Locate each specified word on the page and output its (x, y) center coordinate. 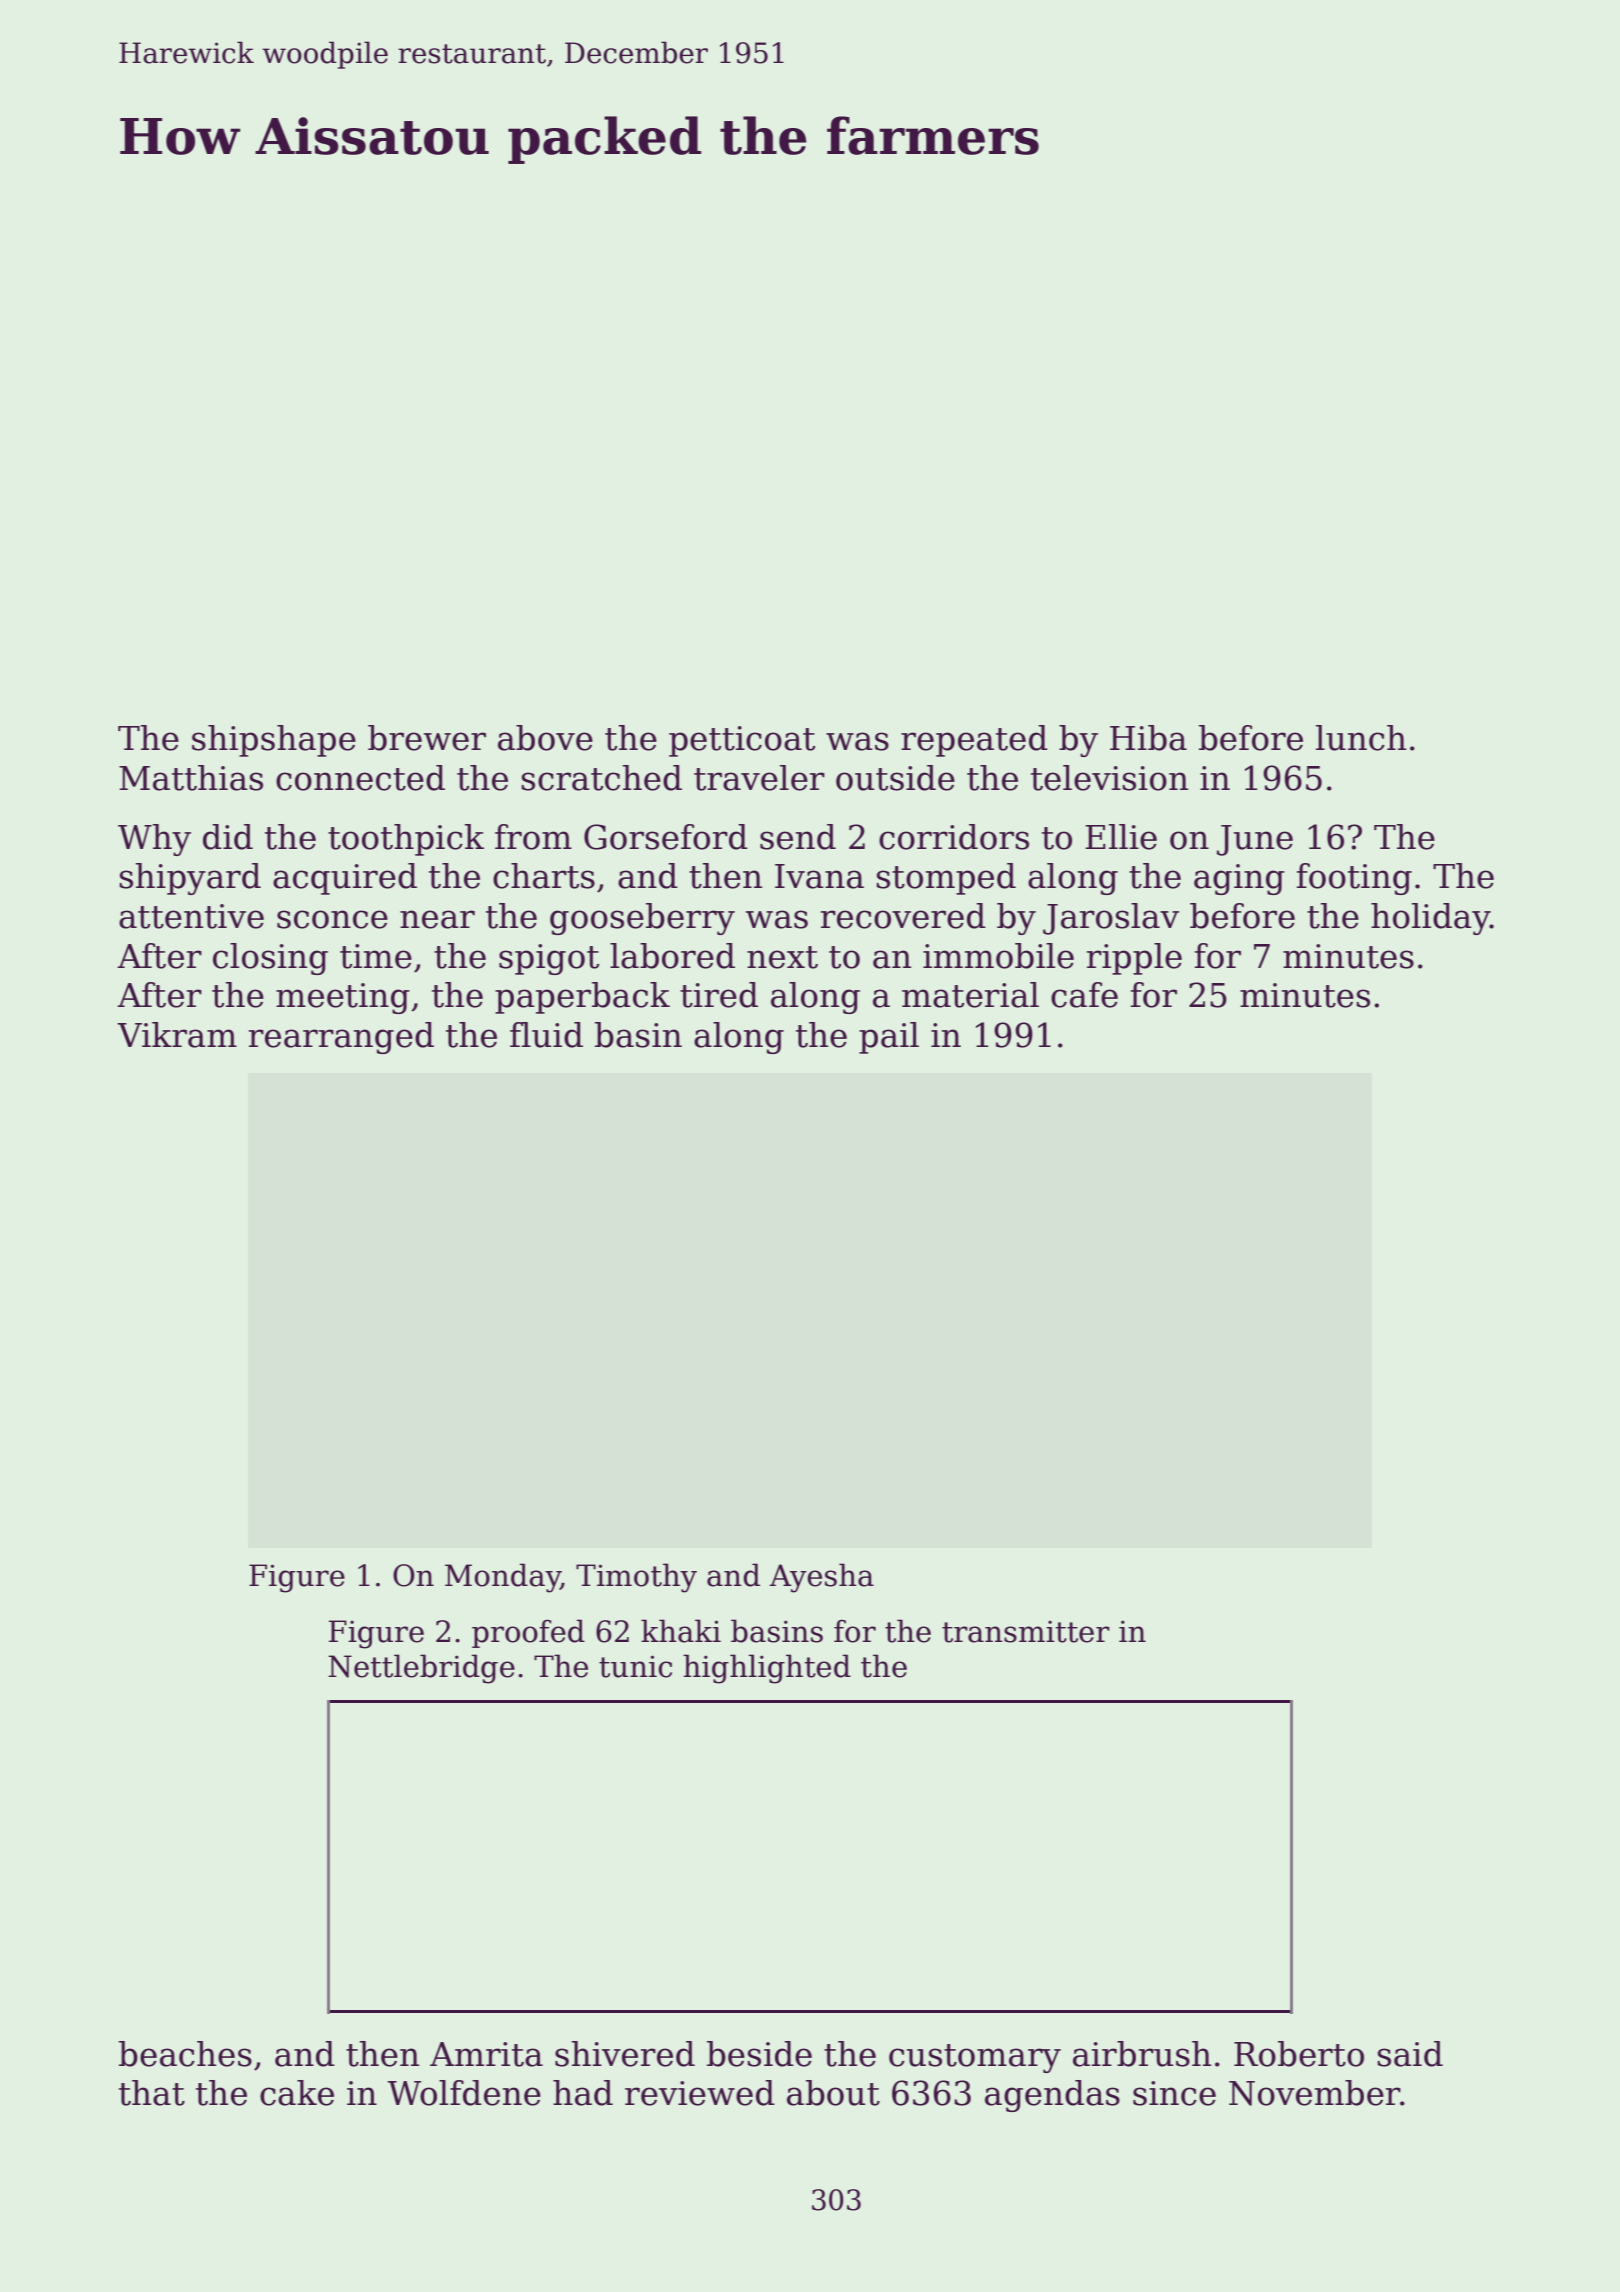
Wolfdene (464, 2093)
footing (1354, 879)
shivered (625, 2054)
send (798, 837)
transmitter (1026, 1631)
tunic (635, 1666)
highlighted (767, 1669)
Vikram (177, 1035)
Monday (503, 1578)
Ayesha (821, 1578)
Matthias (191, 778)
